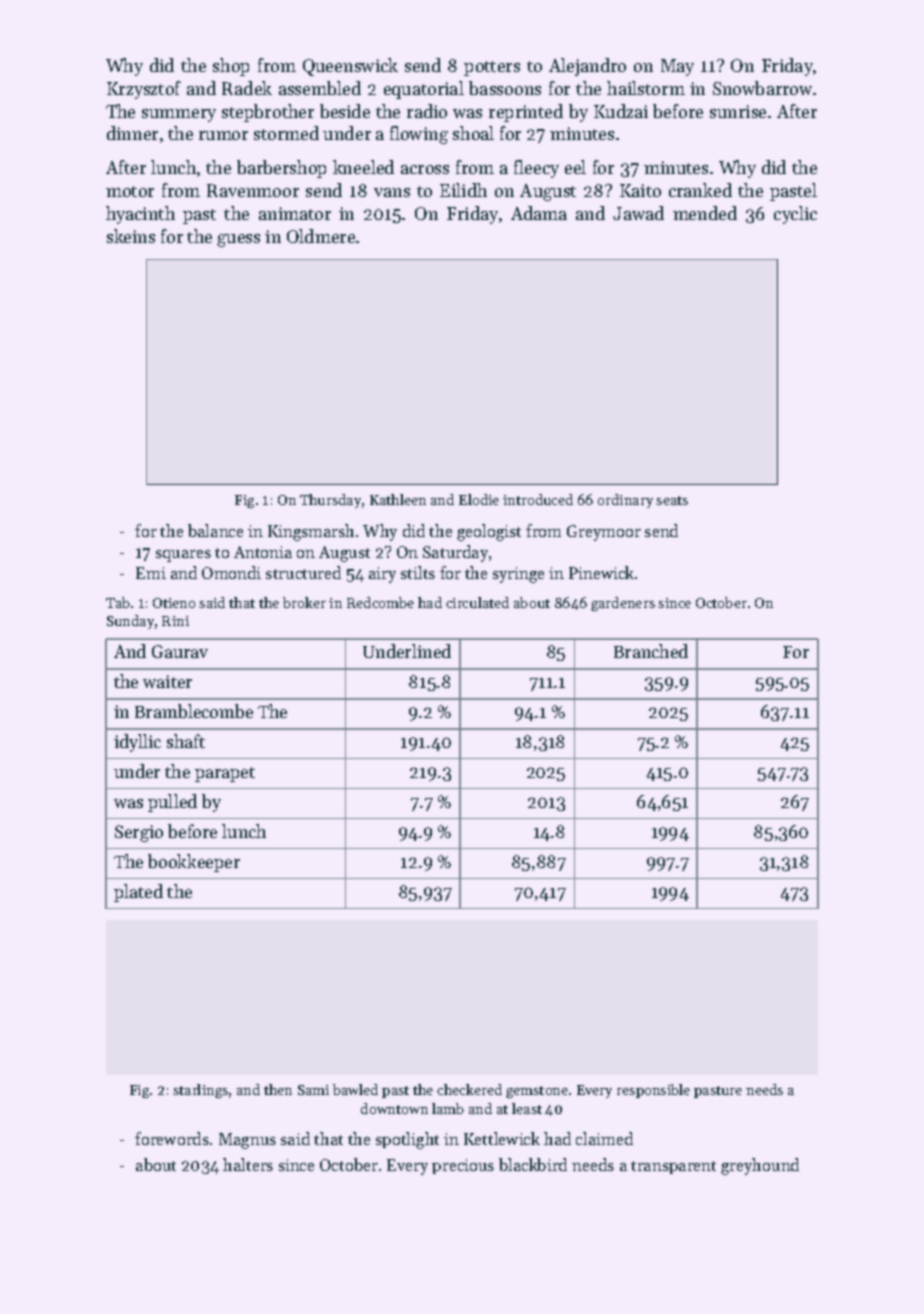 This screenshot has width=924, height=1314. What do you see at coordinates (760, 1166) in the screenshot?
I see `greyhound` at bounding box center [760, 1166].
